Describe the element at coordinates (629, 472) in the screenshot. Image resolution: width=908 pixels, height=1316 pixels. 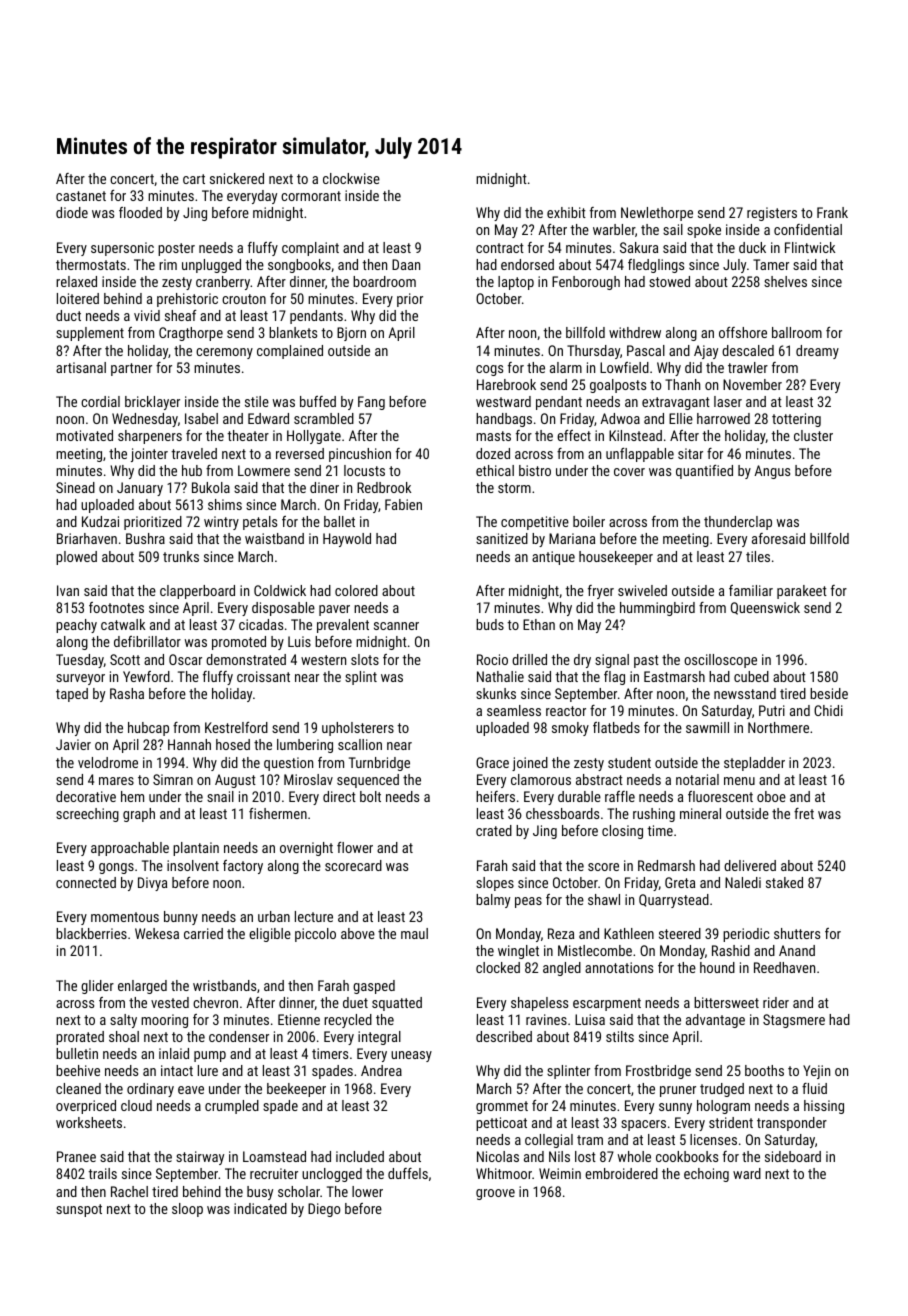
I see `cover` at that location.
